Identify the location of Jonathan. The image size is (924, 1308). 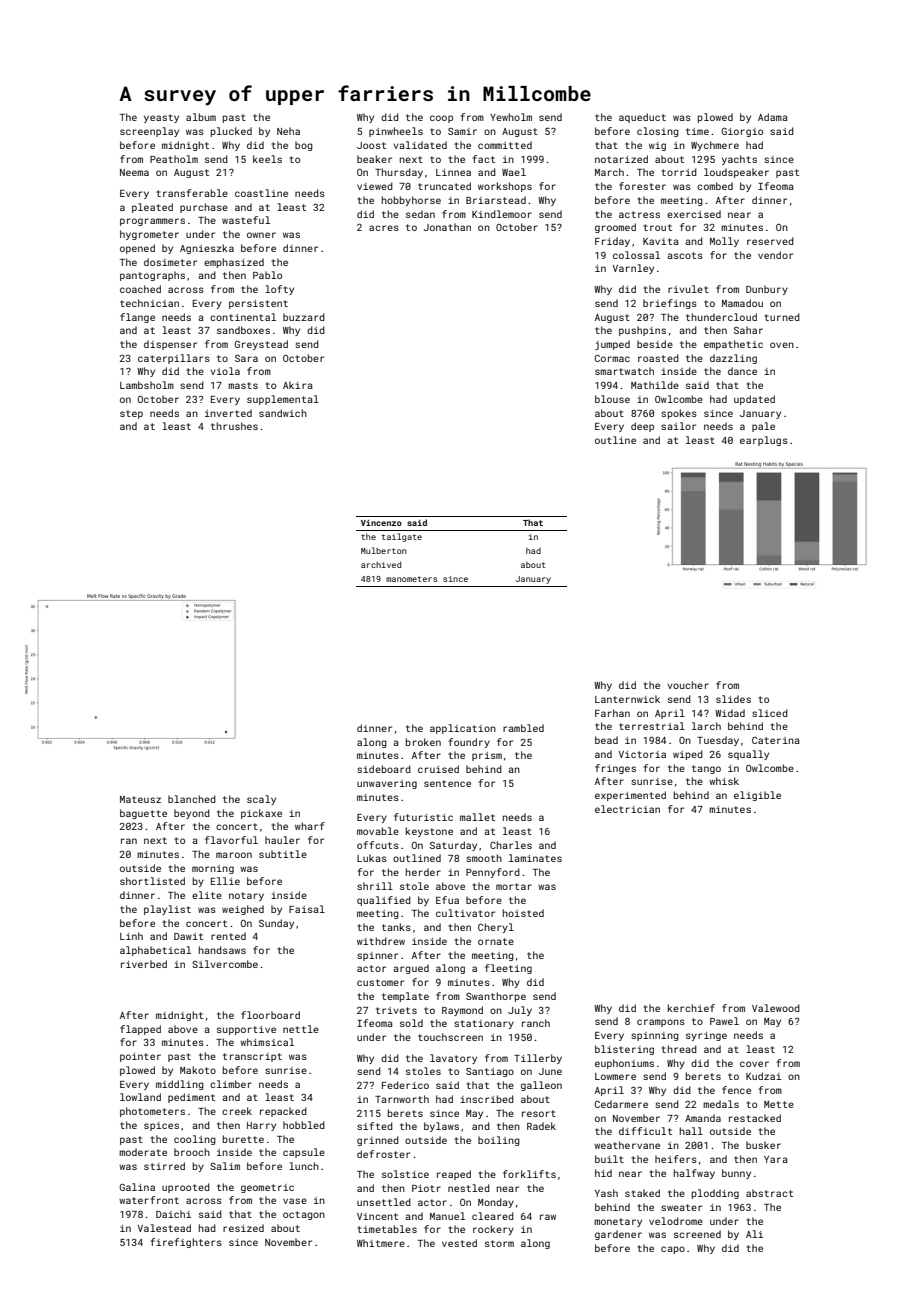
(447, 227).
